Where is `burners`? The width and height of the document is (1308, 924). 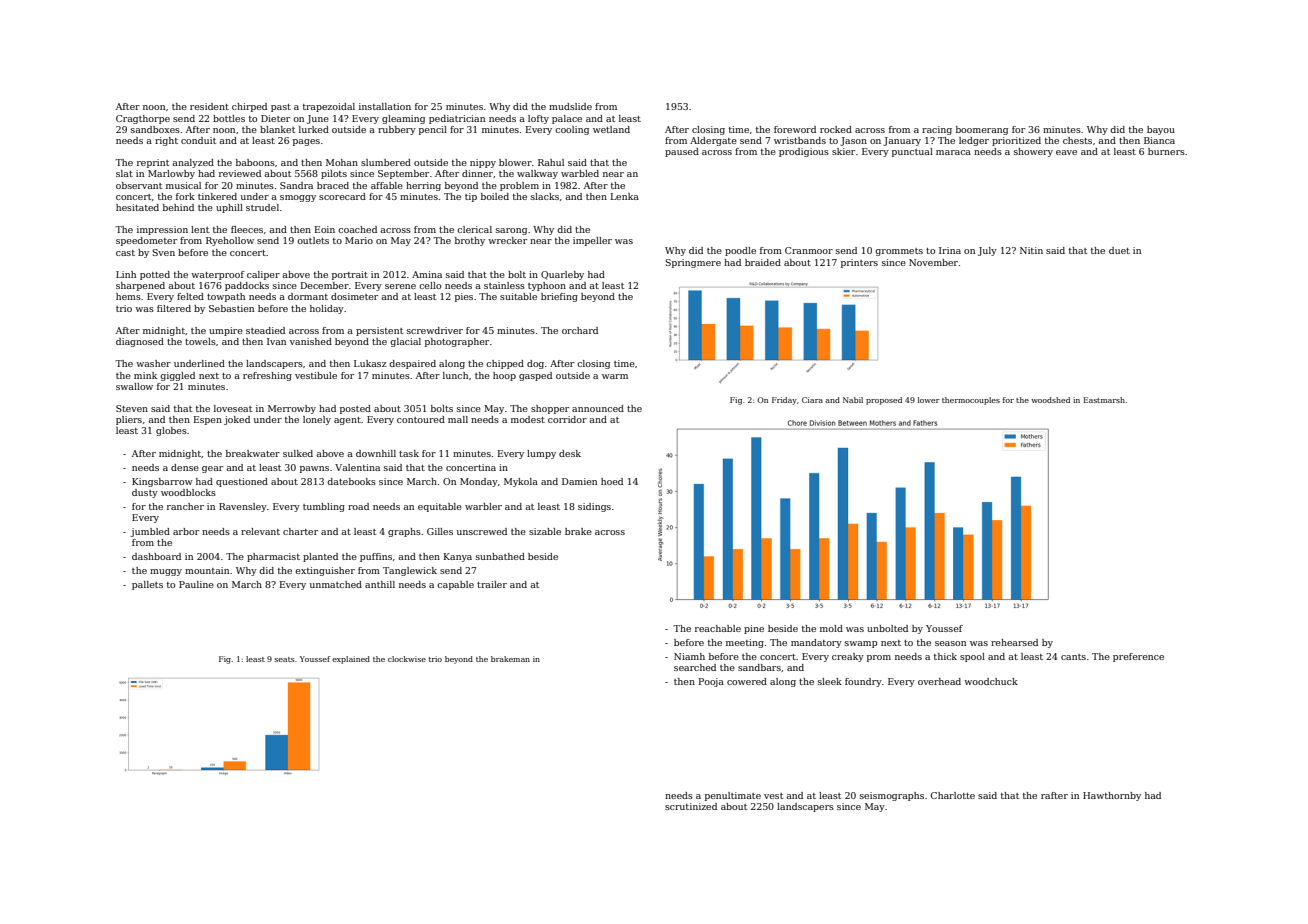
burners is located at coordinates (1166, 151).
